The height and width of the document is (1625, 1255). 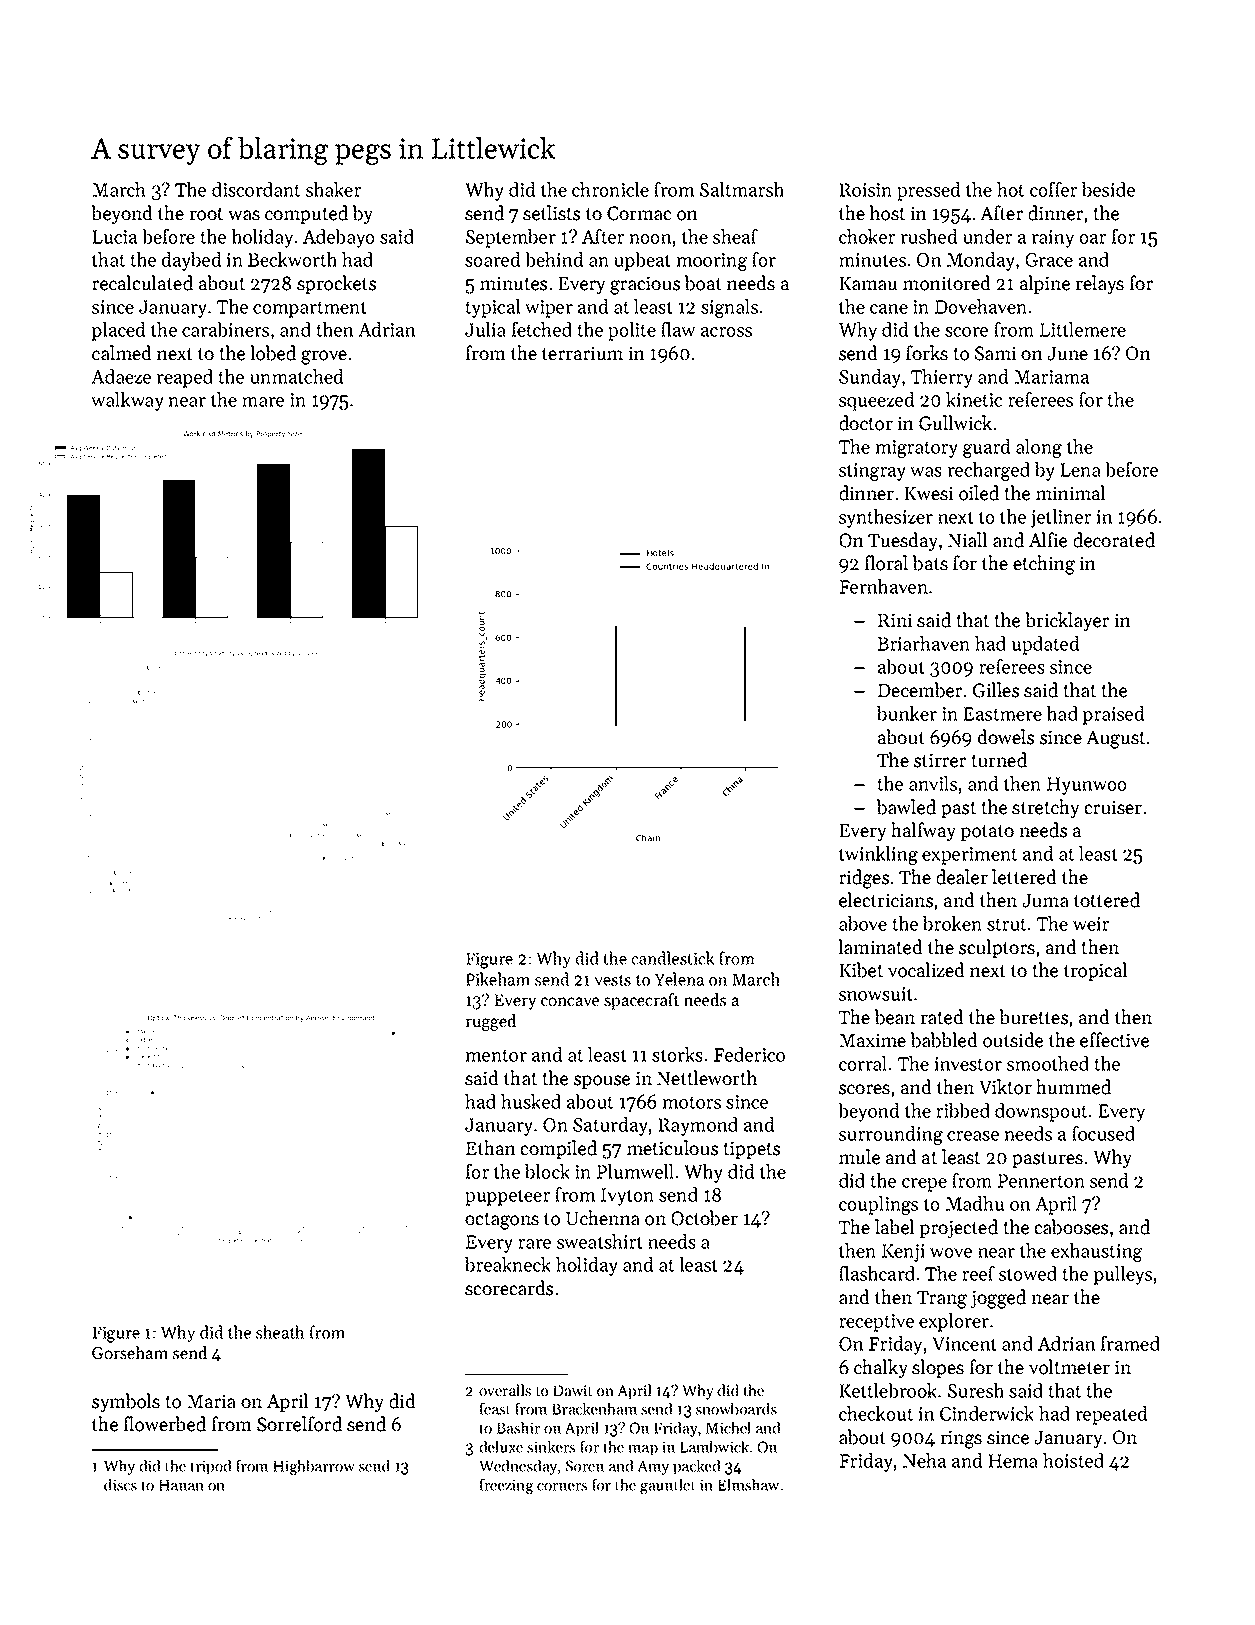 What do you see at coordinates (886, 563) in the document?
I see `floral` at bounding box center [886, 563].
